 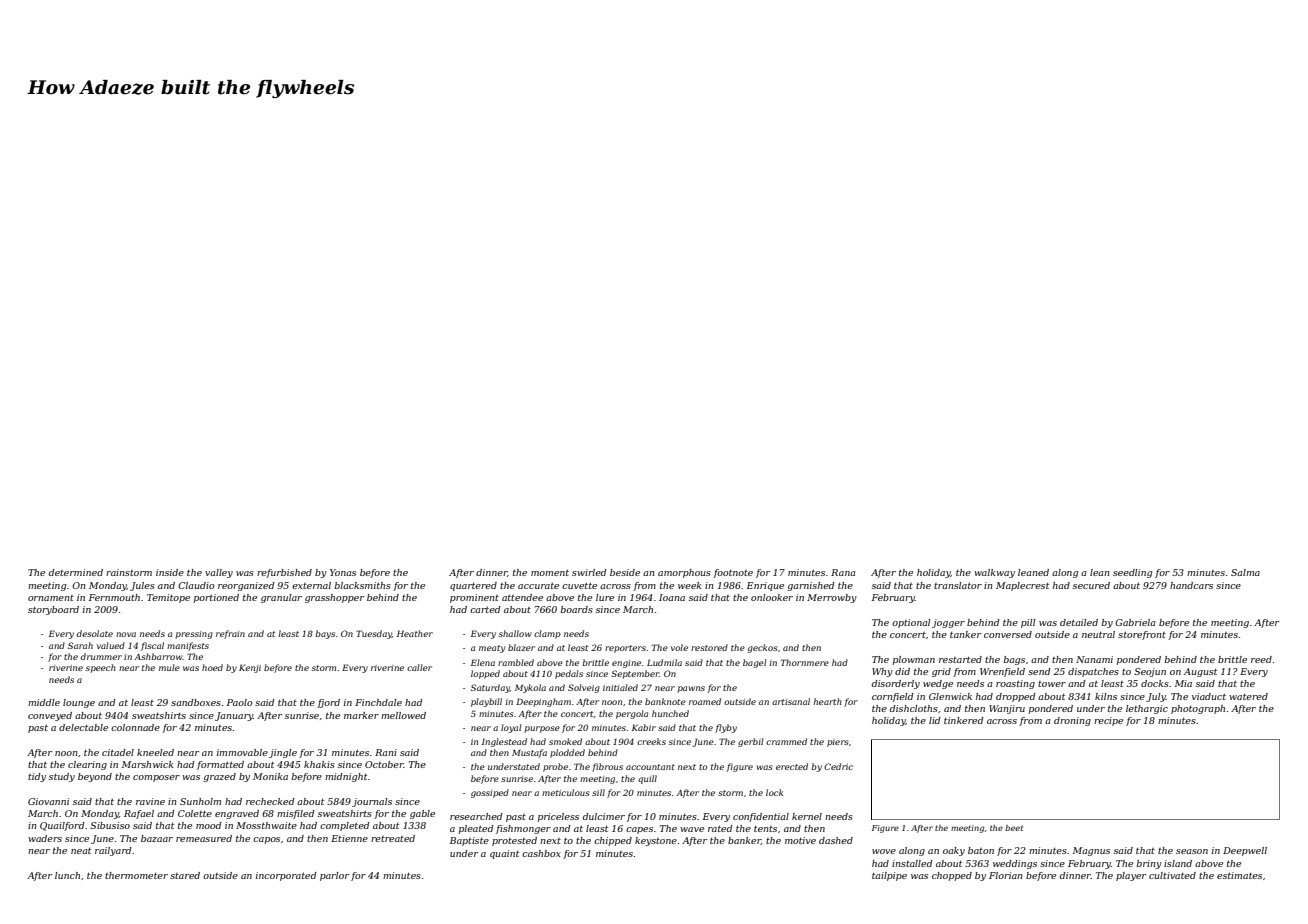 I want to click on October, so click(x=384, y=764).
